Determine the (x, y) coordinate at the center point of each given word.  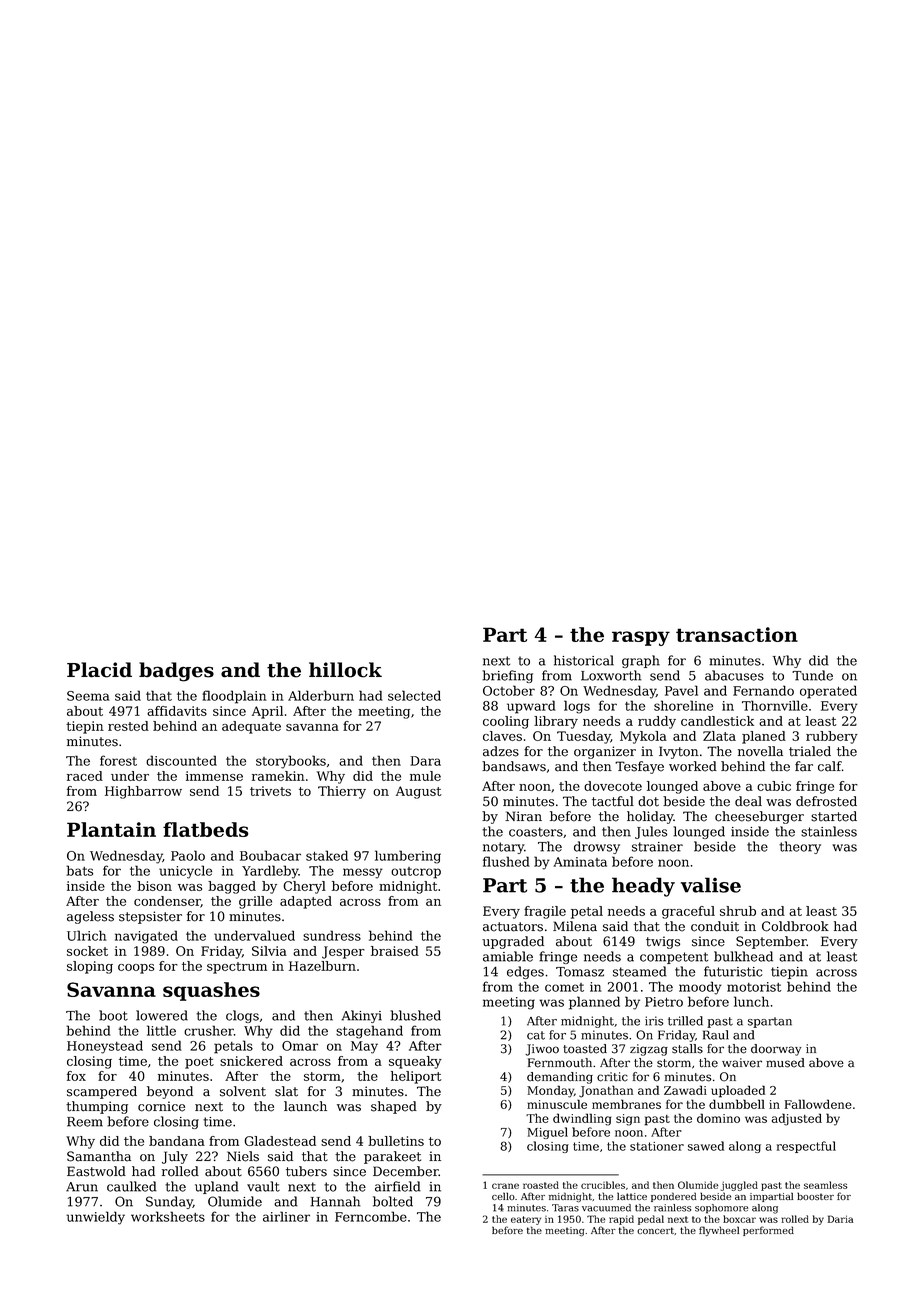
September (771, 942)
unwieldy (95, 1218)
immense (214, 776)
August (418, 792)
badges (176, 672)
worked (693, 766)
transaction (737, 634)
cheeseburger (759, 817)
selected (414, 695)
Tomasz (580, 972)
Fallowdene (818, 1104)
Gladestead (280, 1141)
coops (136, 969)
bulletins (396, 1141)
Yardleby (270, 872)
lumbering (408, 857)
